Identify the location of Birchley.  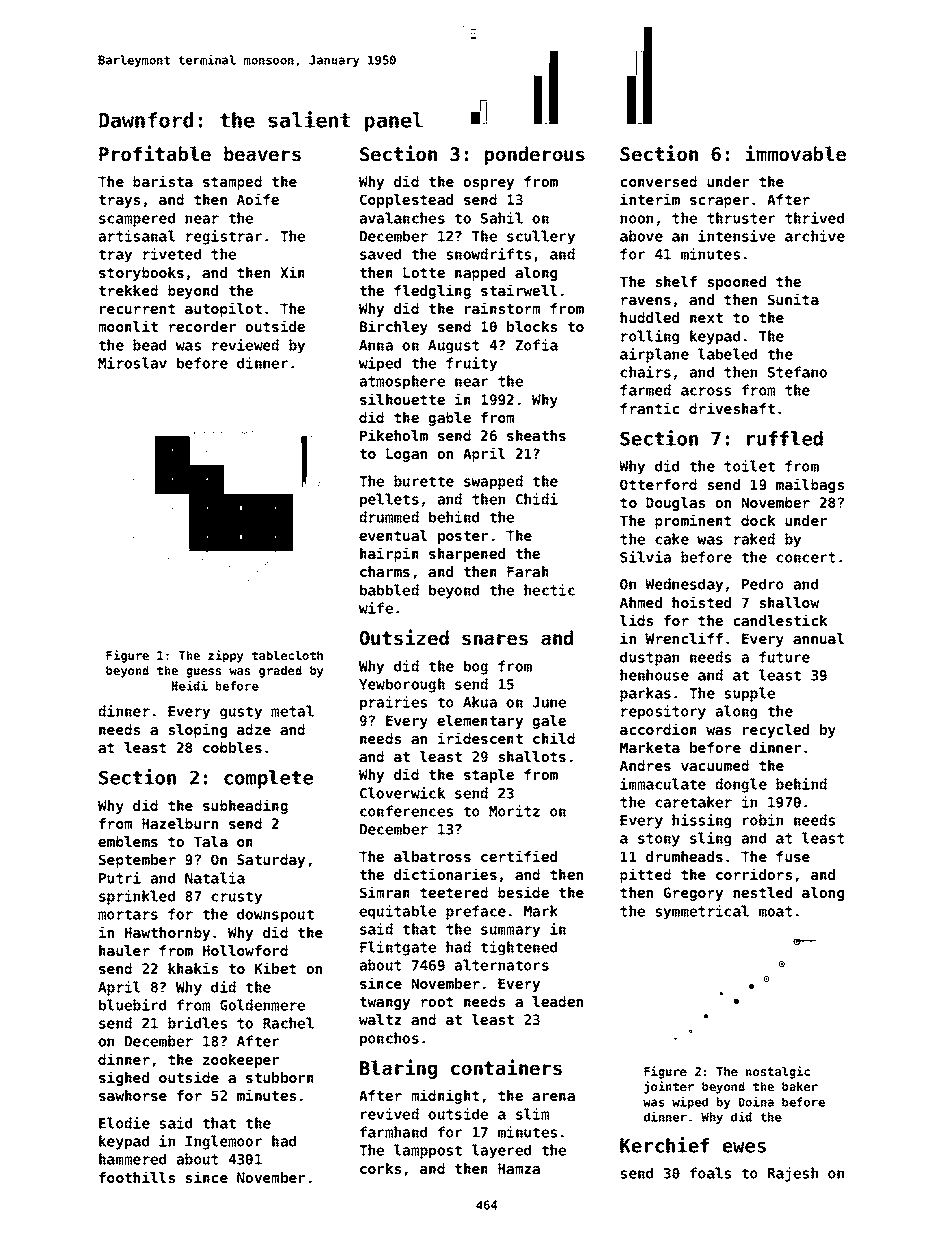
(394, 327).
